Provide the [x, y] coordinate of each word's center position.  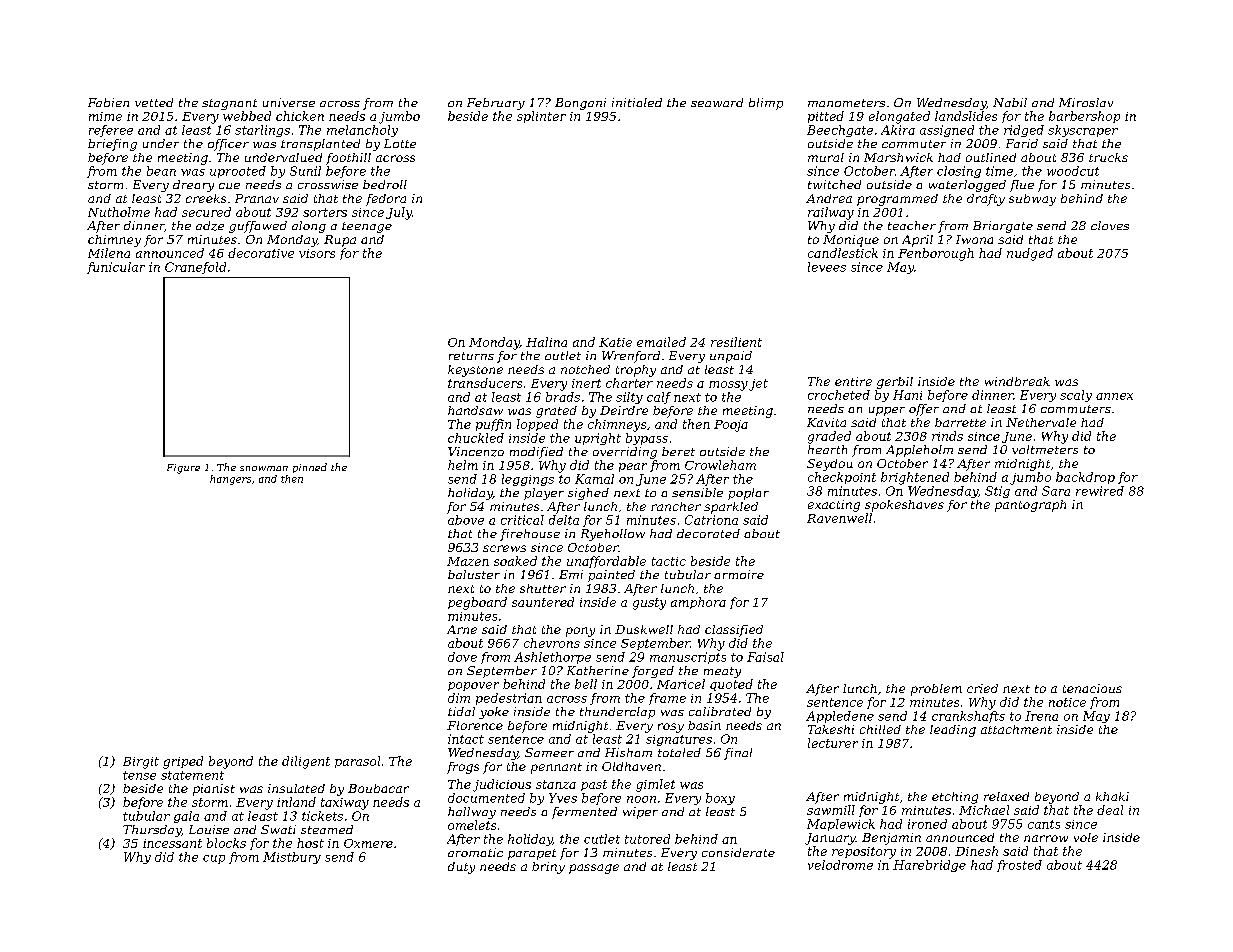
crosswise [328, 184]
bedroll [385, 184]
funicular [116, 268]
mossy [728, 386]
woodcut [1073, 171]
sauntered [543, 602]
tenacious [1092, 688]
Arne [462, 629]
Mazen [468, 561]
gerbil [895, 383]
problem [936, 690]
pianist [214, 790]
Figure [183, 469]
